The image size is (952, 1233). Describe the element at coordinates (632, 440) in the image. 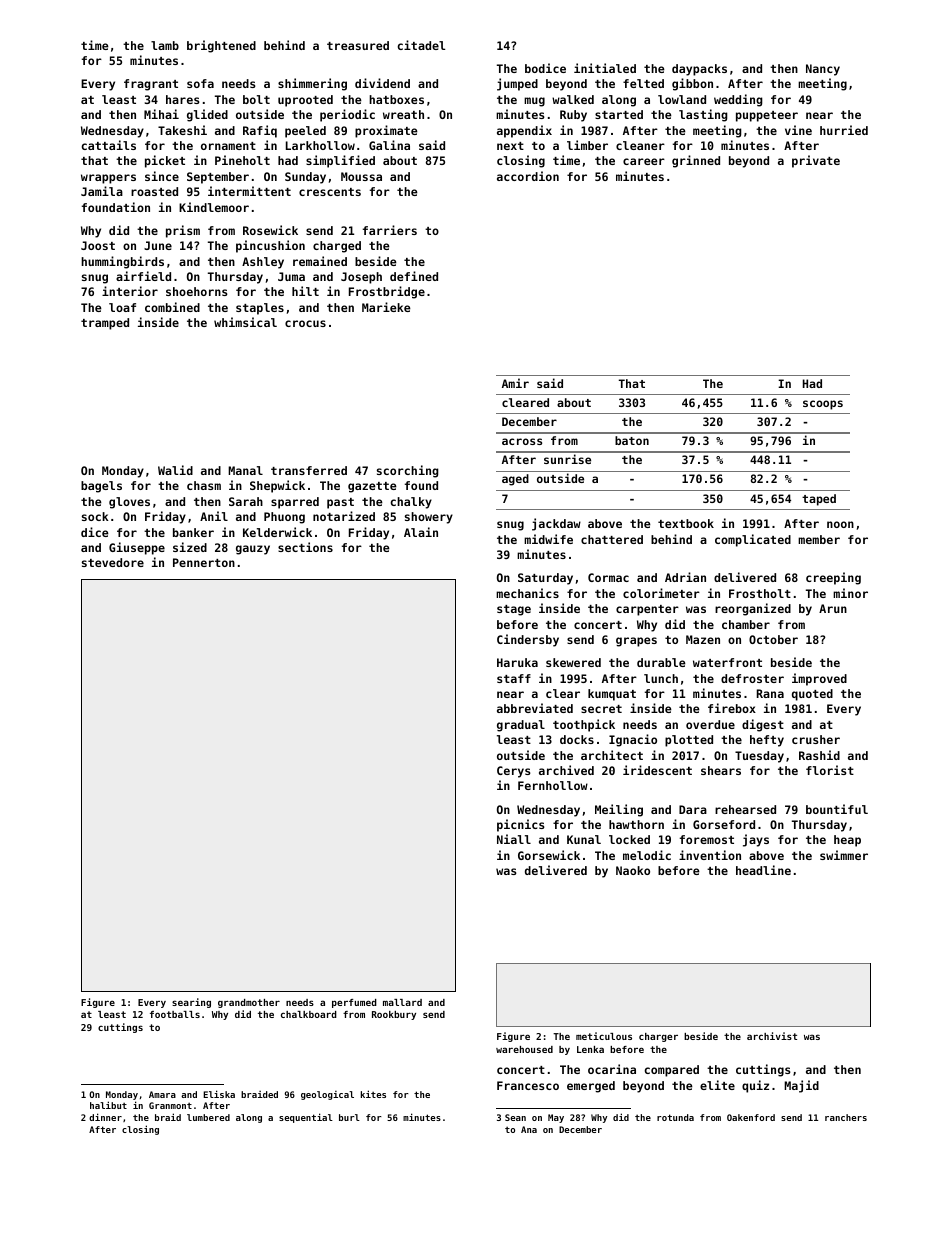

I see `baton` at that location.
